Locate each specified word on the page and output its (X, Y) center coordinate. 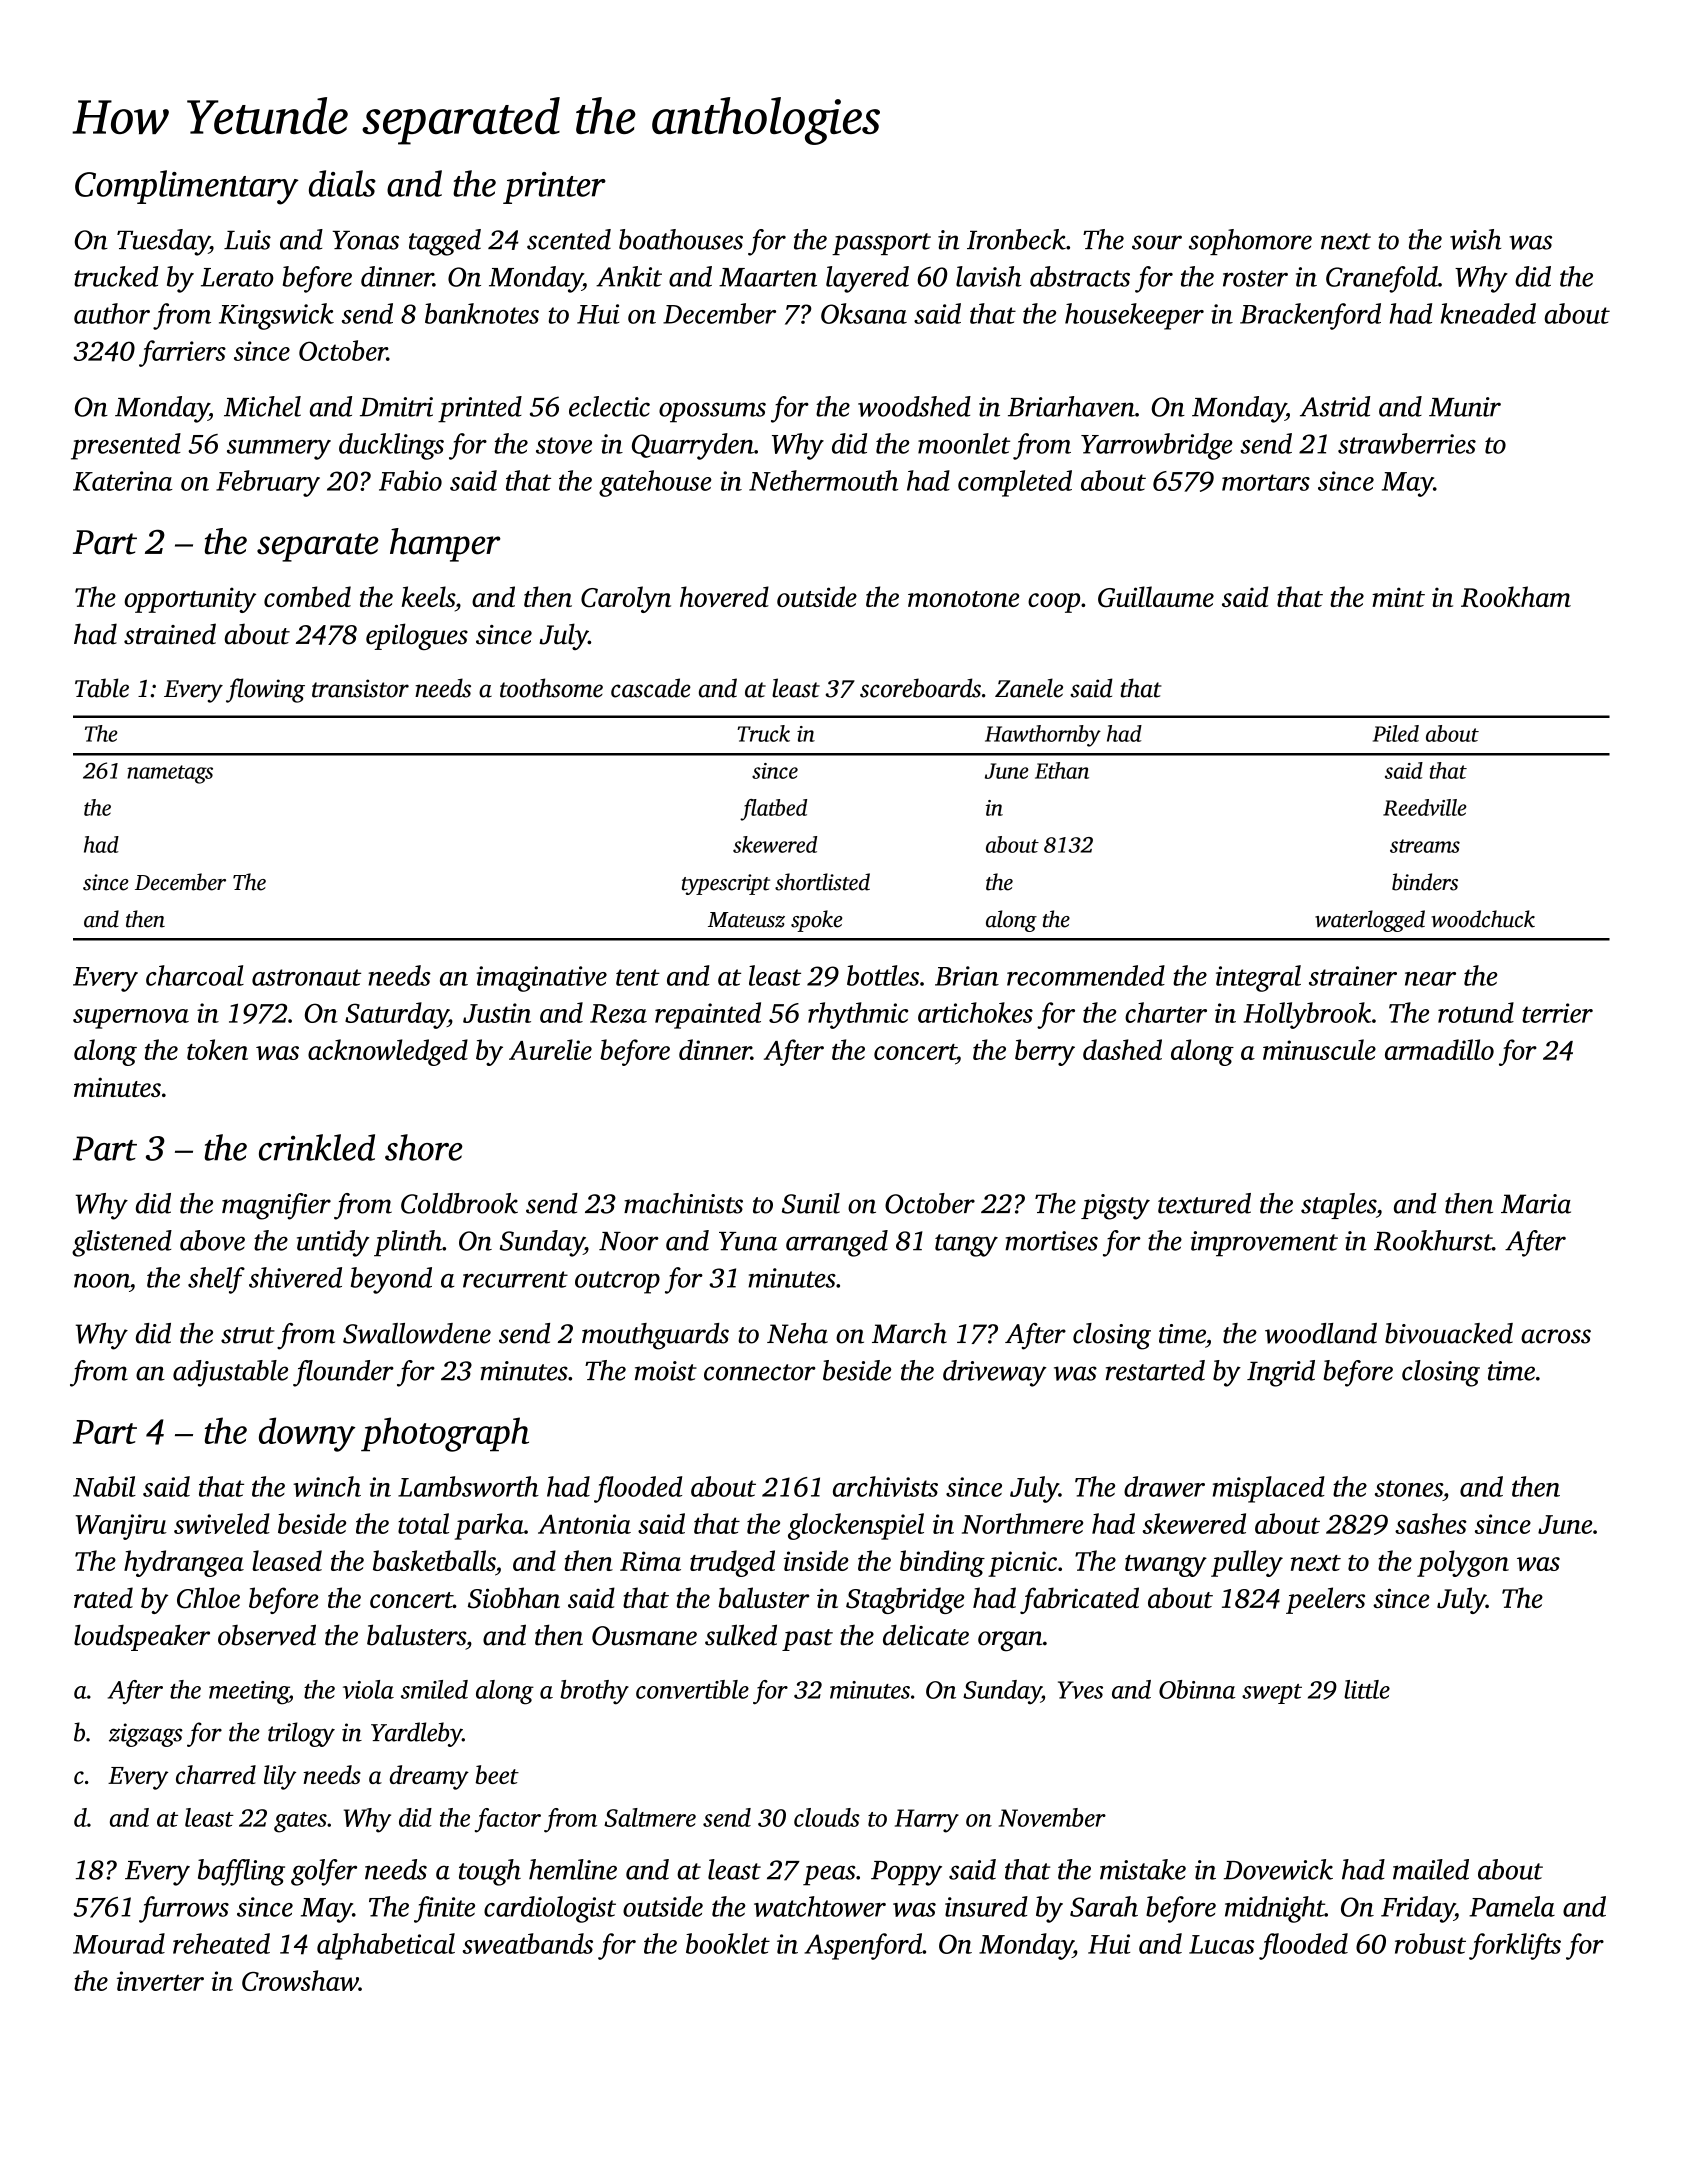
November (1052, 1817)
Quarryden (693, 446)
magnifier (276, 1206)
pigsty (1115, 1207)
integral (1258, 978)
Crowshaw (300, 1980)
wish (1475, 239)
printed (480, 409)
